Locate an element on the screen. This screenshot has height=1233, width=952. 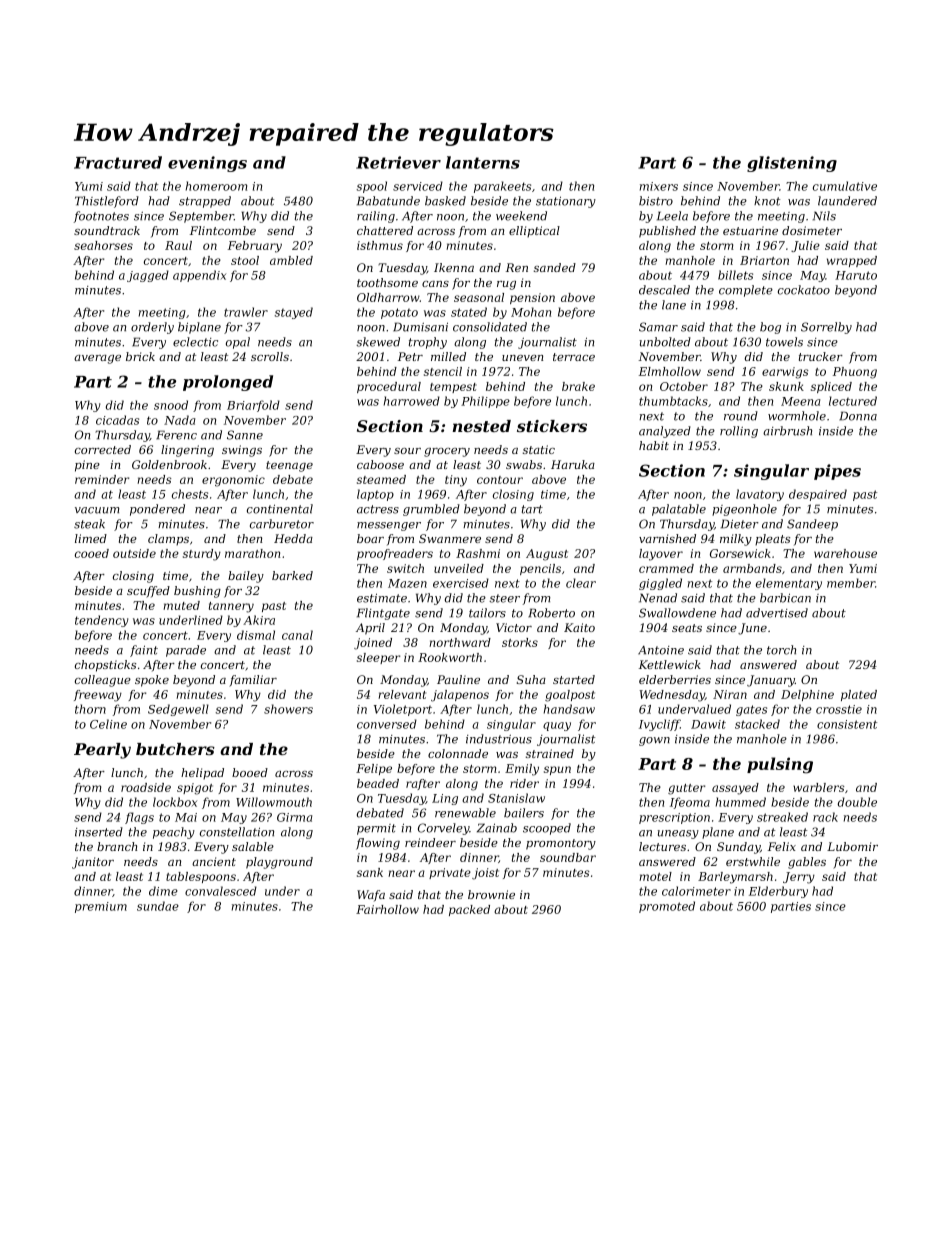
lanterns is located at coordinates (483, 162).
